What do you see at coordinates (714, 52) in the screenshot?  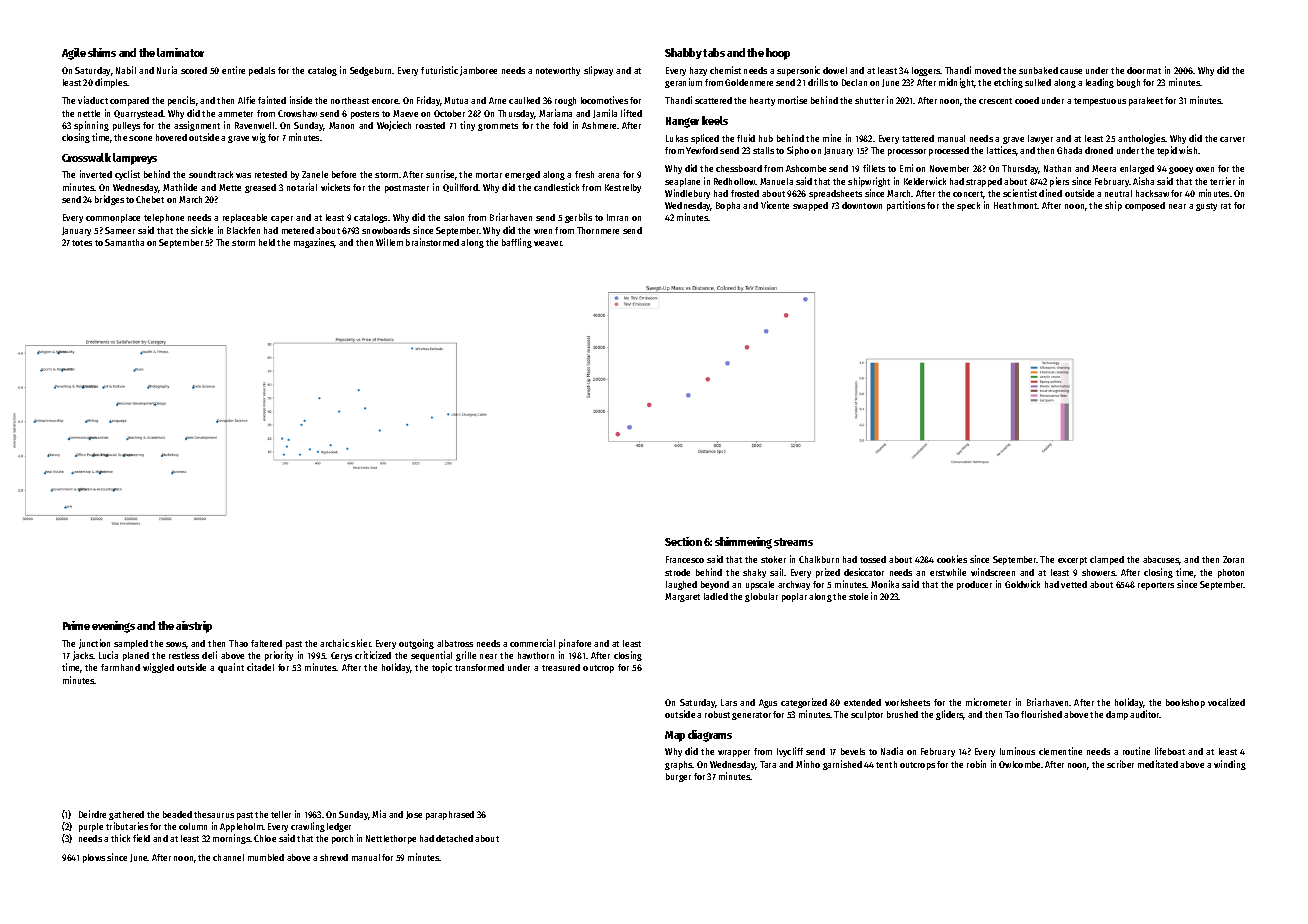 I see `tabs` at bounding box center [714, 52].
